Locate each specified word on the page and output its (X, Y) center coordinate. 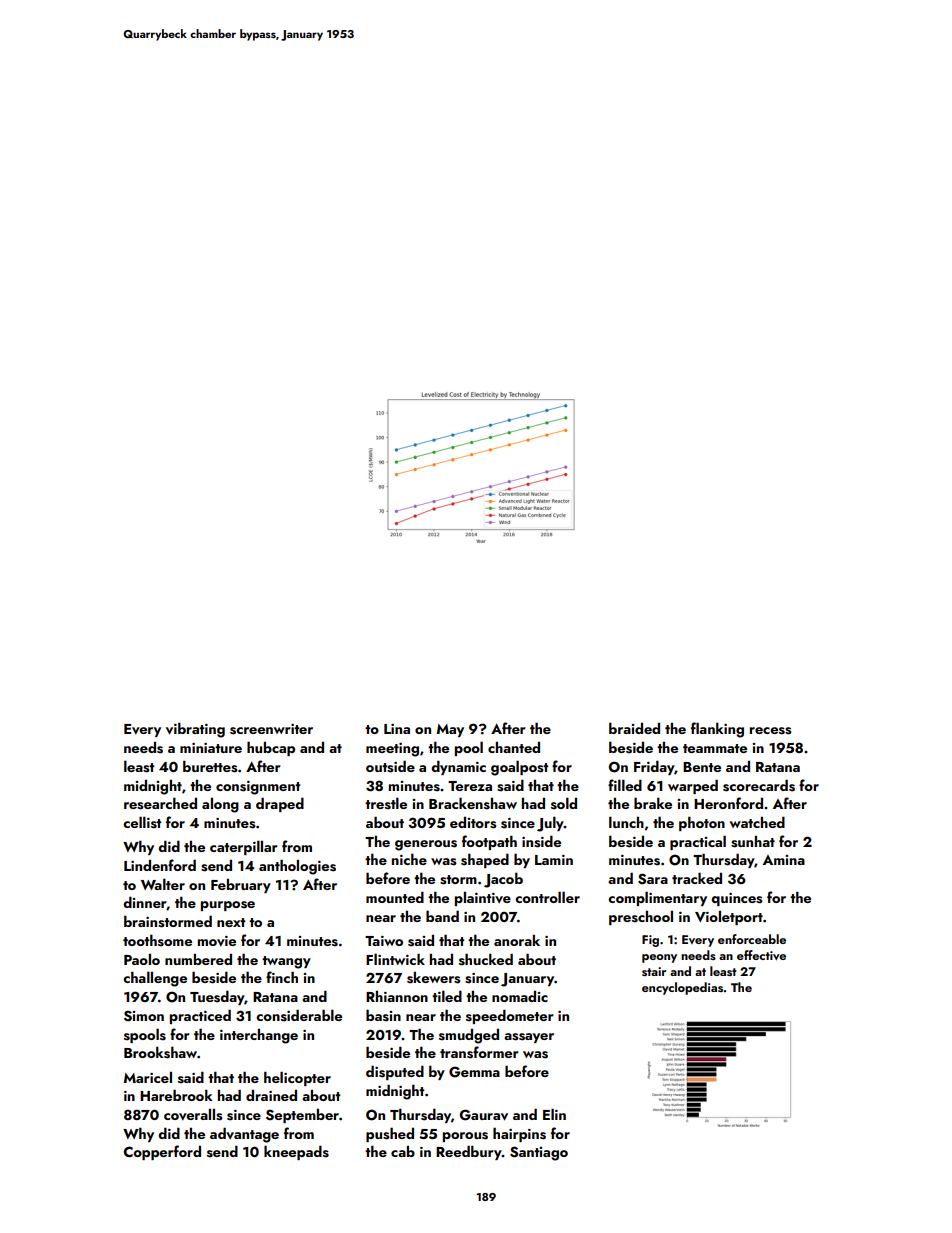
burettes (210, 766)
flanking (717, 730)
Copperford (162, 1152)
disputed (395, 1072)
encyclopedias (682, 988)
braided (634, 728)
